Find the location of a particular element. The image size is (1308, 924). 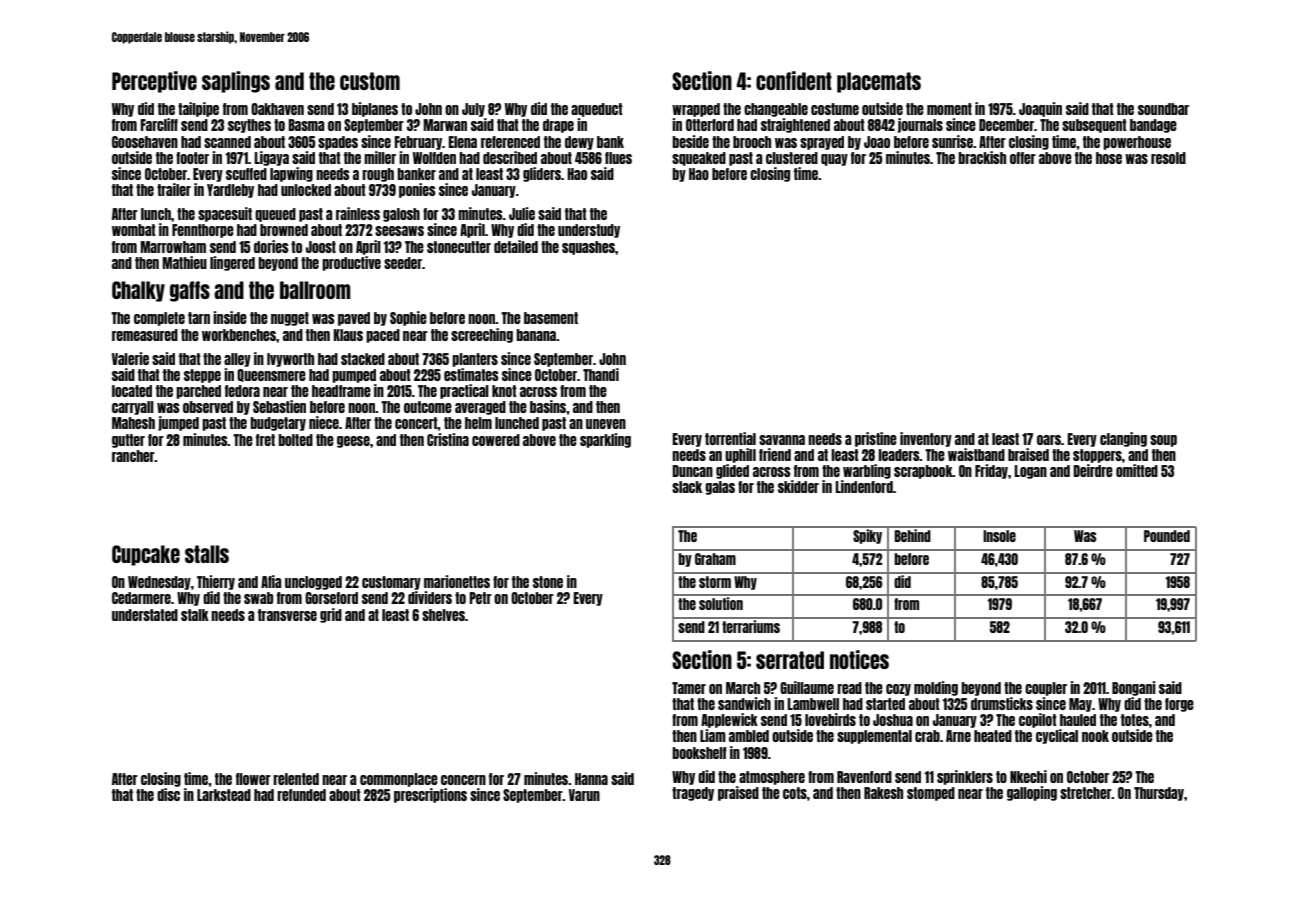

offer is located at coordinates (1023, 158).
